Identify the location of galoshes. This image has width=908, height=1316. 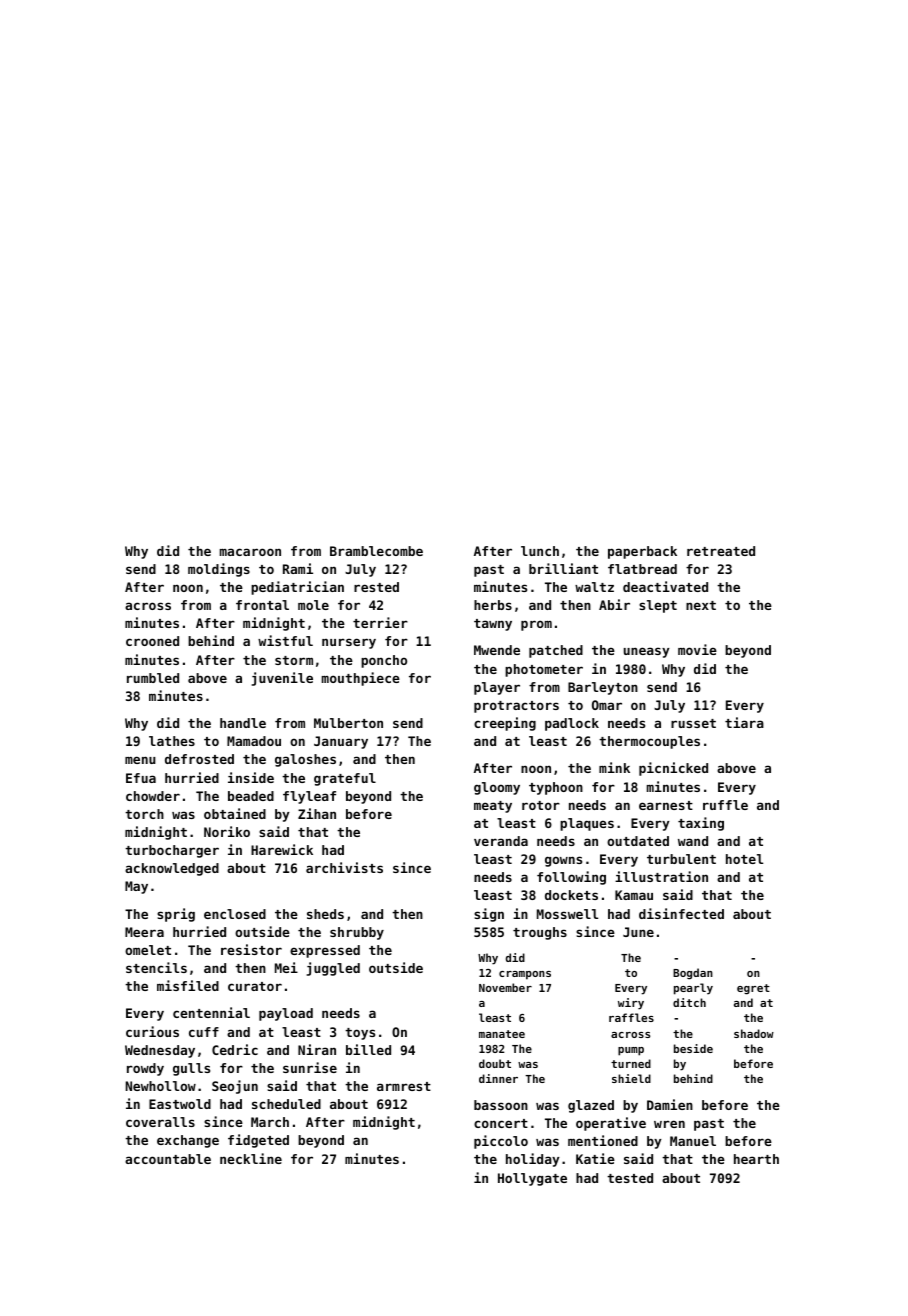
(305, 760).
